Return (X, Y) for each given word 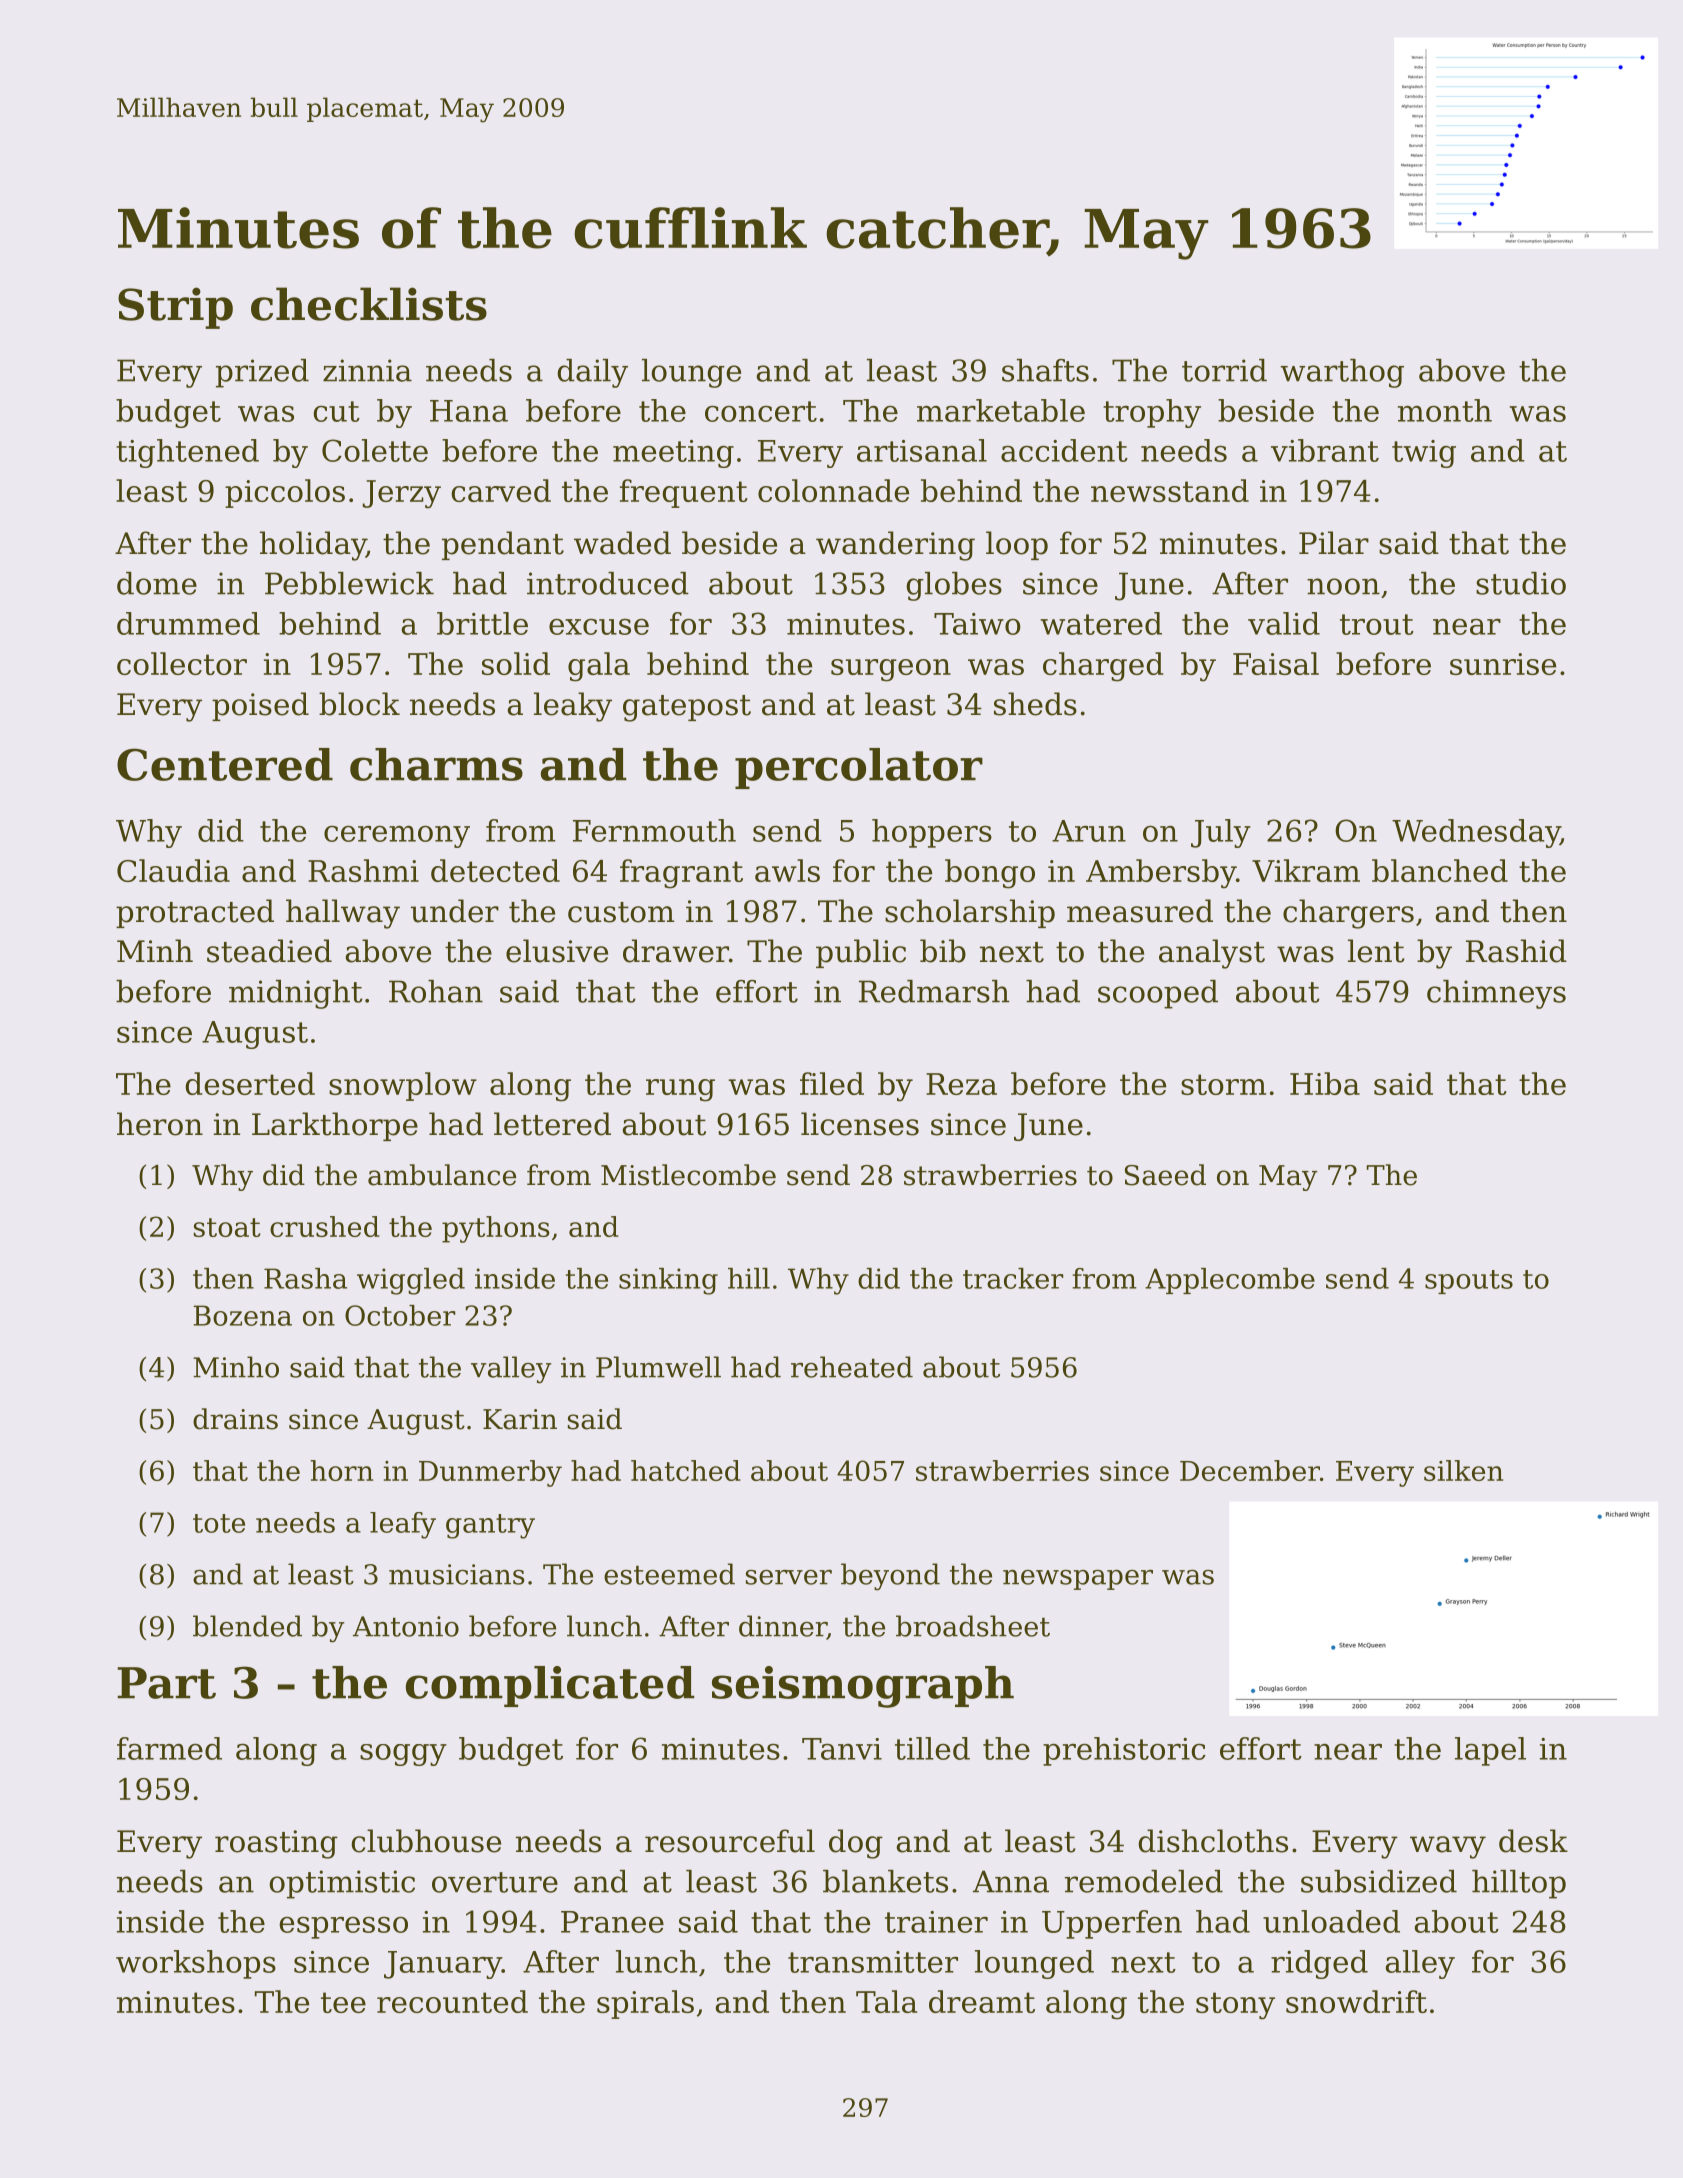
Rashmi (363, 870)
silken (1463, 1470)
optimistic (342, 1884)
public (861, 953)
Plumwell (658, 1367)
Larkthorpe (335, 1126)
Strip (175, 308)
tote (219, 1523)
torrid (1224, 370)
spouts (1469, 1282)
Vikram (1306, 870)
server (789, 1577)
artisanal (922, 450)
